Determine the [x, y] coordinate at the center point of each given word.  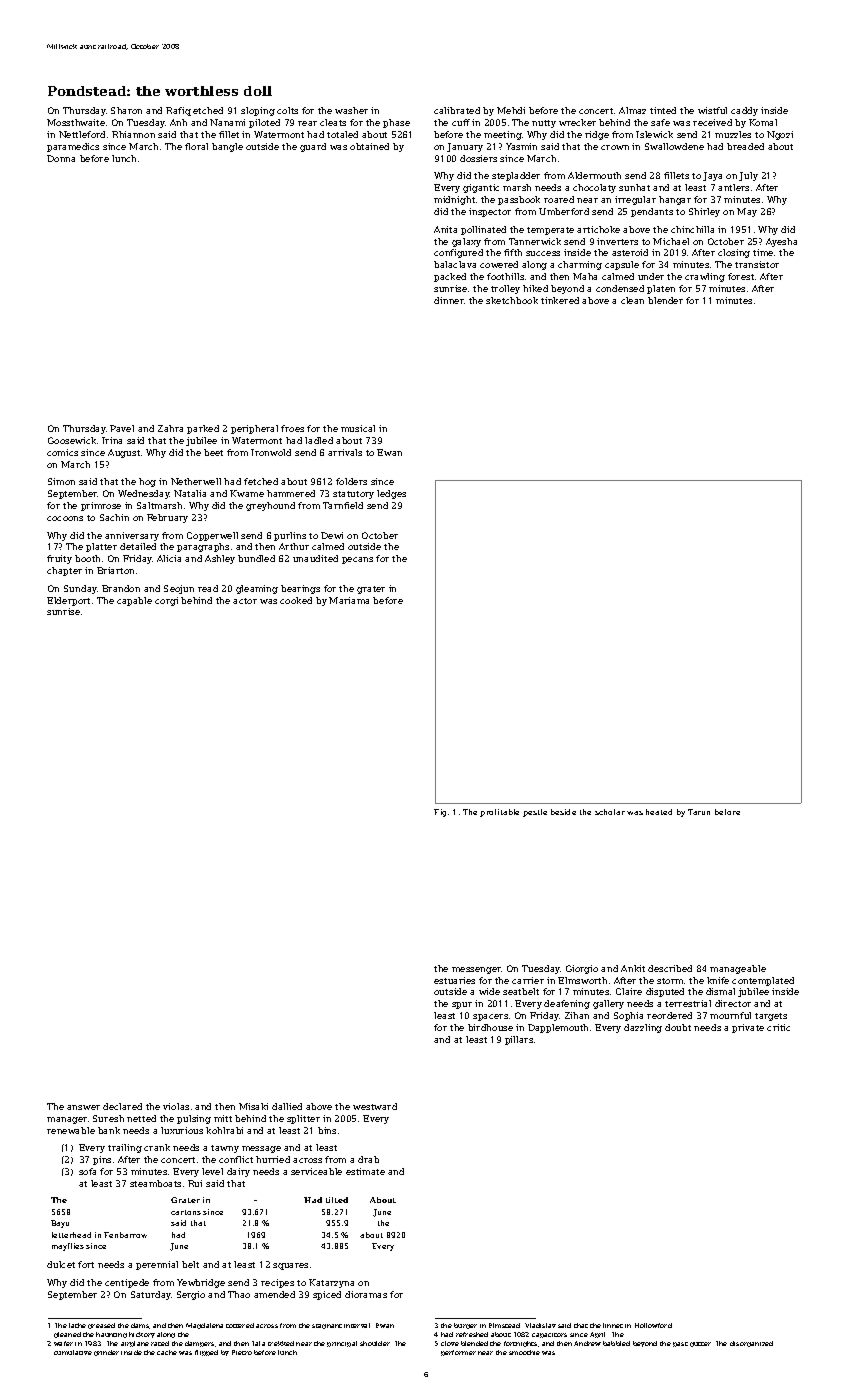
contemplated [763, 981]
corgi [166, 601]
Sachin [114, 517]
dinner [449, 300]
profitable [499, 813]
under [651, 276]
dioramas [366, 1294]
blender [665, 300]
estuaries [454, 980]
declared [122, 1106]
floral [196, 146]
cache [167, 1352]
